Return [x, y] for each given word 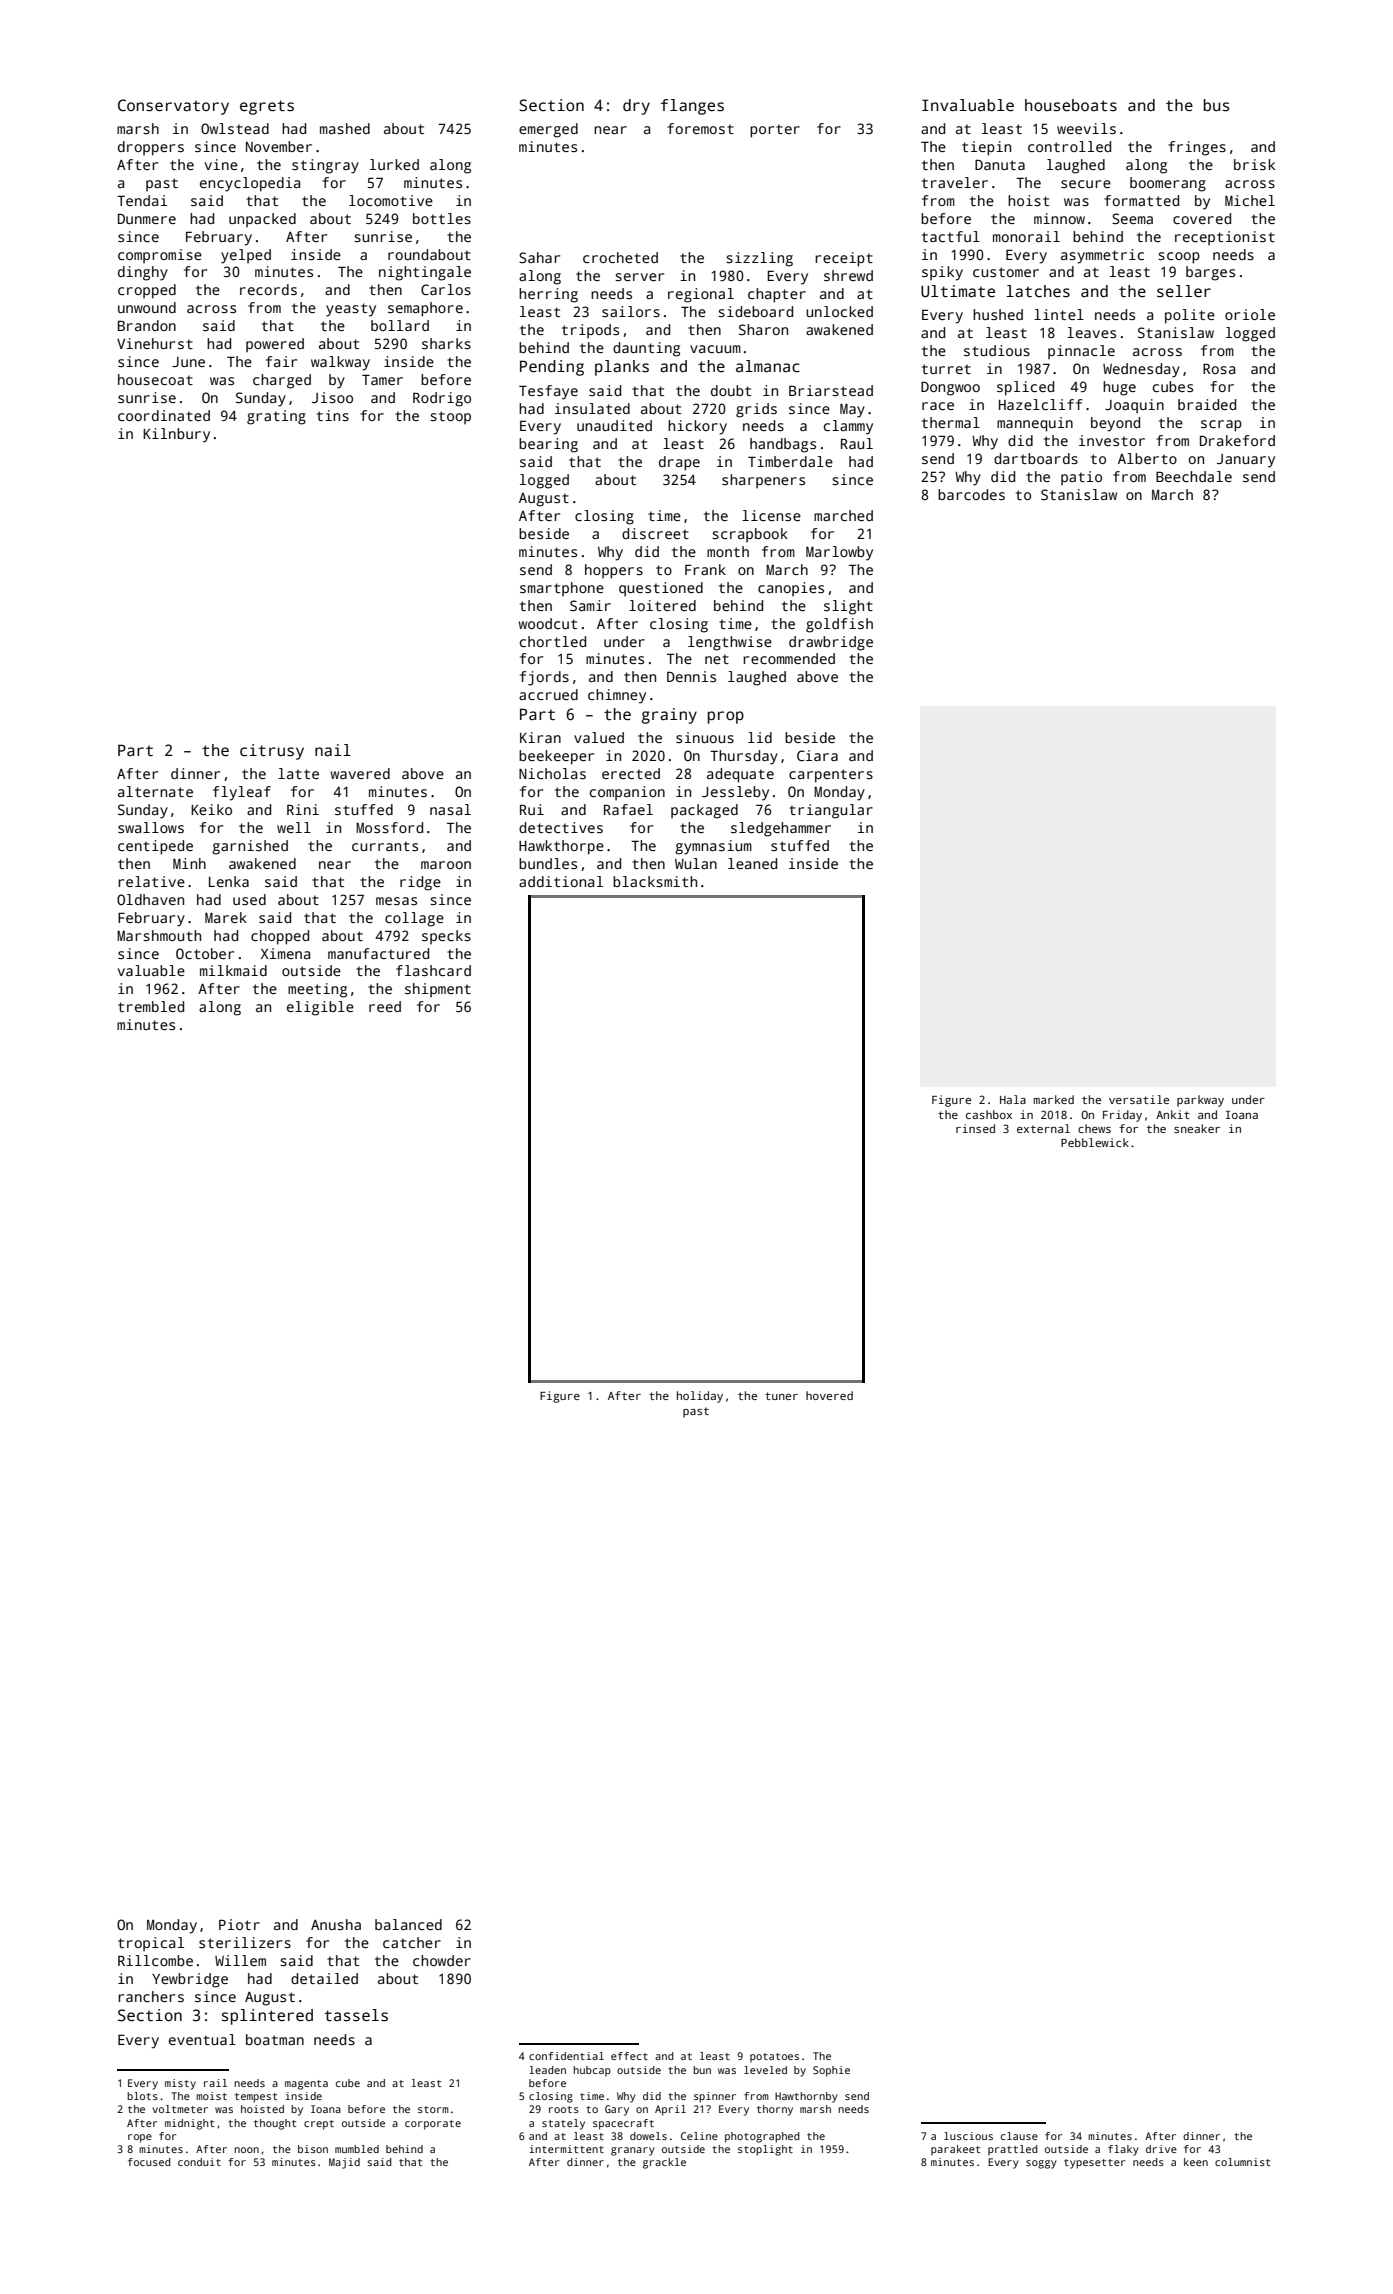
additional [561, 881]
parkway [1200, 1101]
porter [775, 131]
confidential [566, 2056]
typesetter [1094, 2164]
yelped [246, 256]
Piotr [239, 1924]
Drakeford [1237, 440]
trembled [151, 1006]
